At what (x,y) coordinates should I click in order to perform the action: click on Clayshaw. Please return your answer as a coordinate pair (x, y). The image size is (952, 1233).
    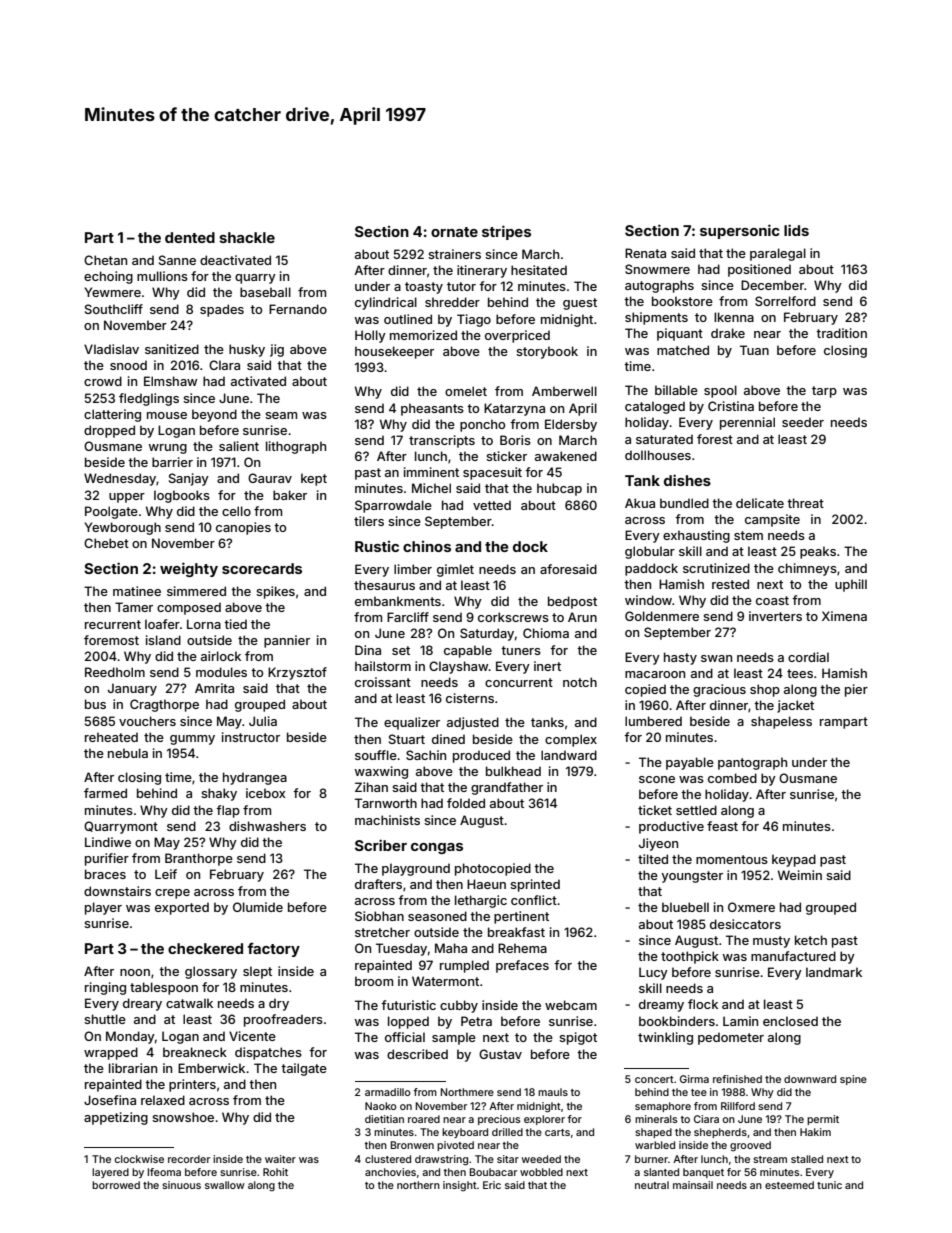
    Looking at the image, I should click on (459, 667).
